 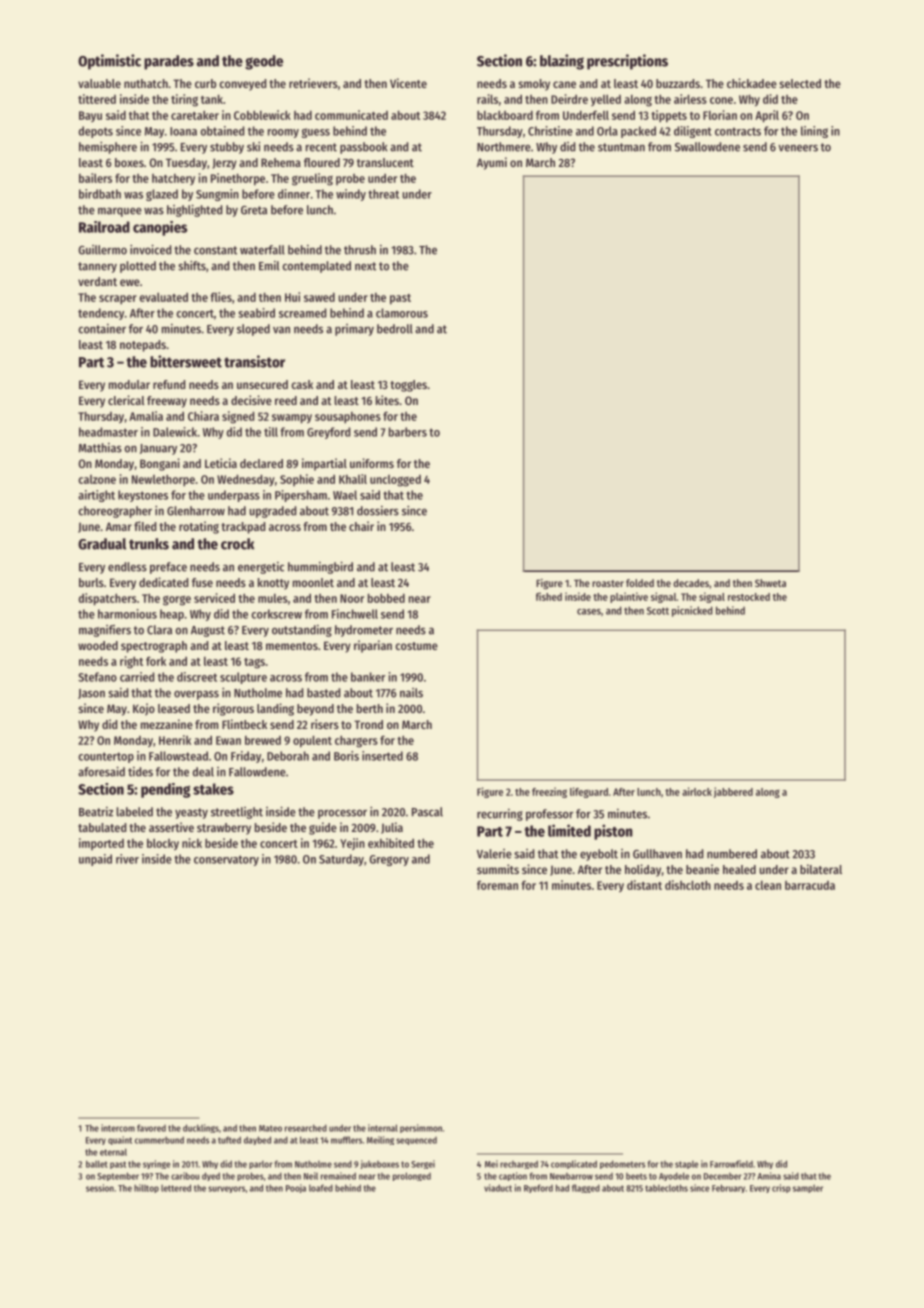 What do you see at coordinates (196, 695) in the page?
I see `overpass` at bounding box center [196, 695].
